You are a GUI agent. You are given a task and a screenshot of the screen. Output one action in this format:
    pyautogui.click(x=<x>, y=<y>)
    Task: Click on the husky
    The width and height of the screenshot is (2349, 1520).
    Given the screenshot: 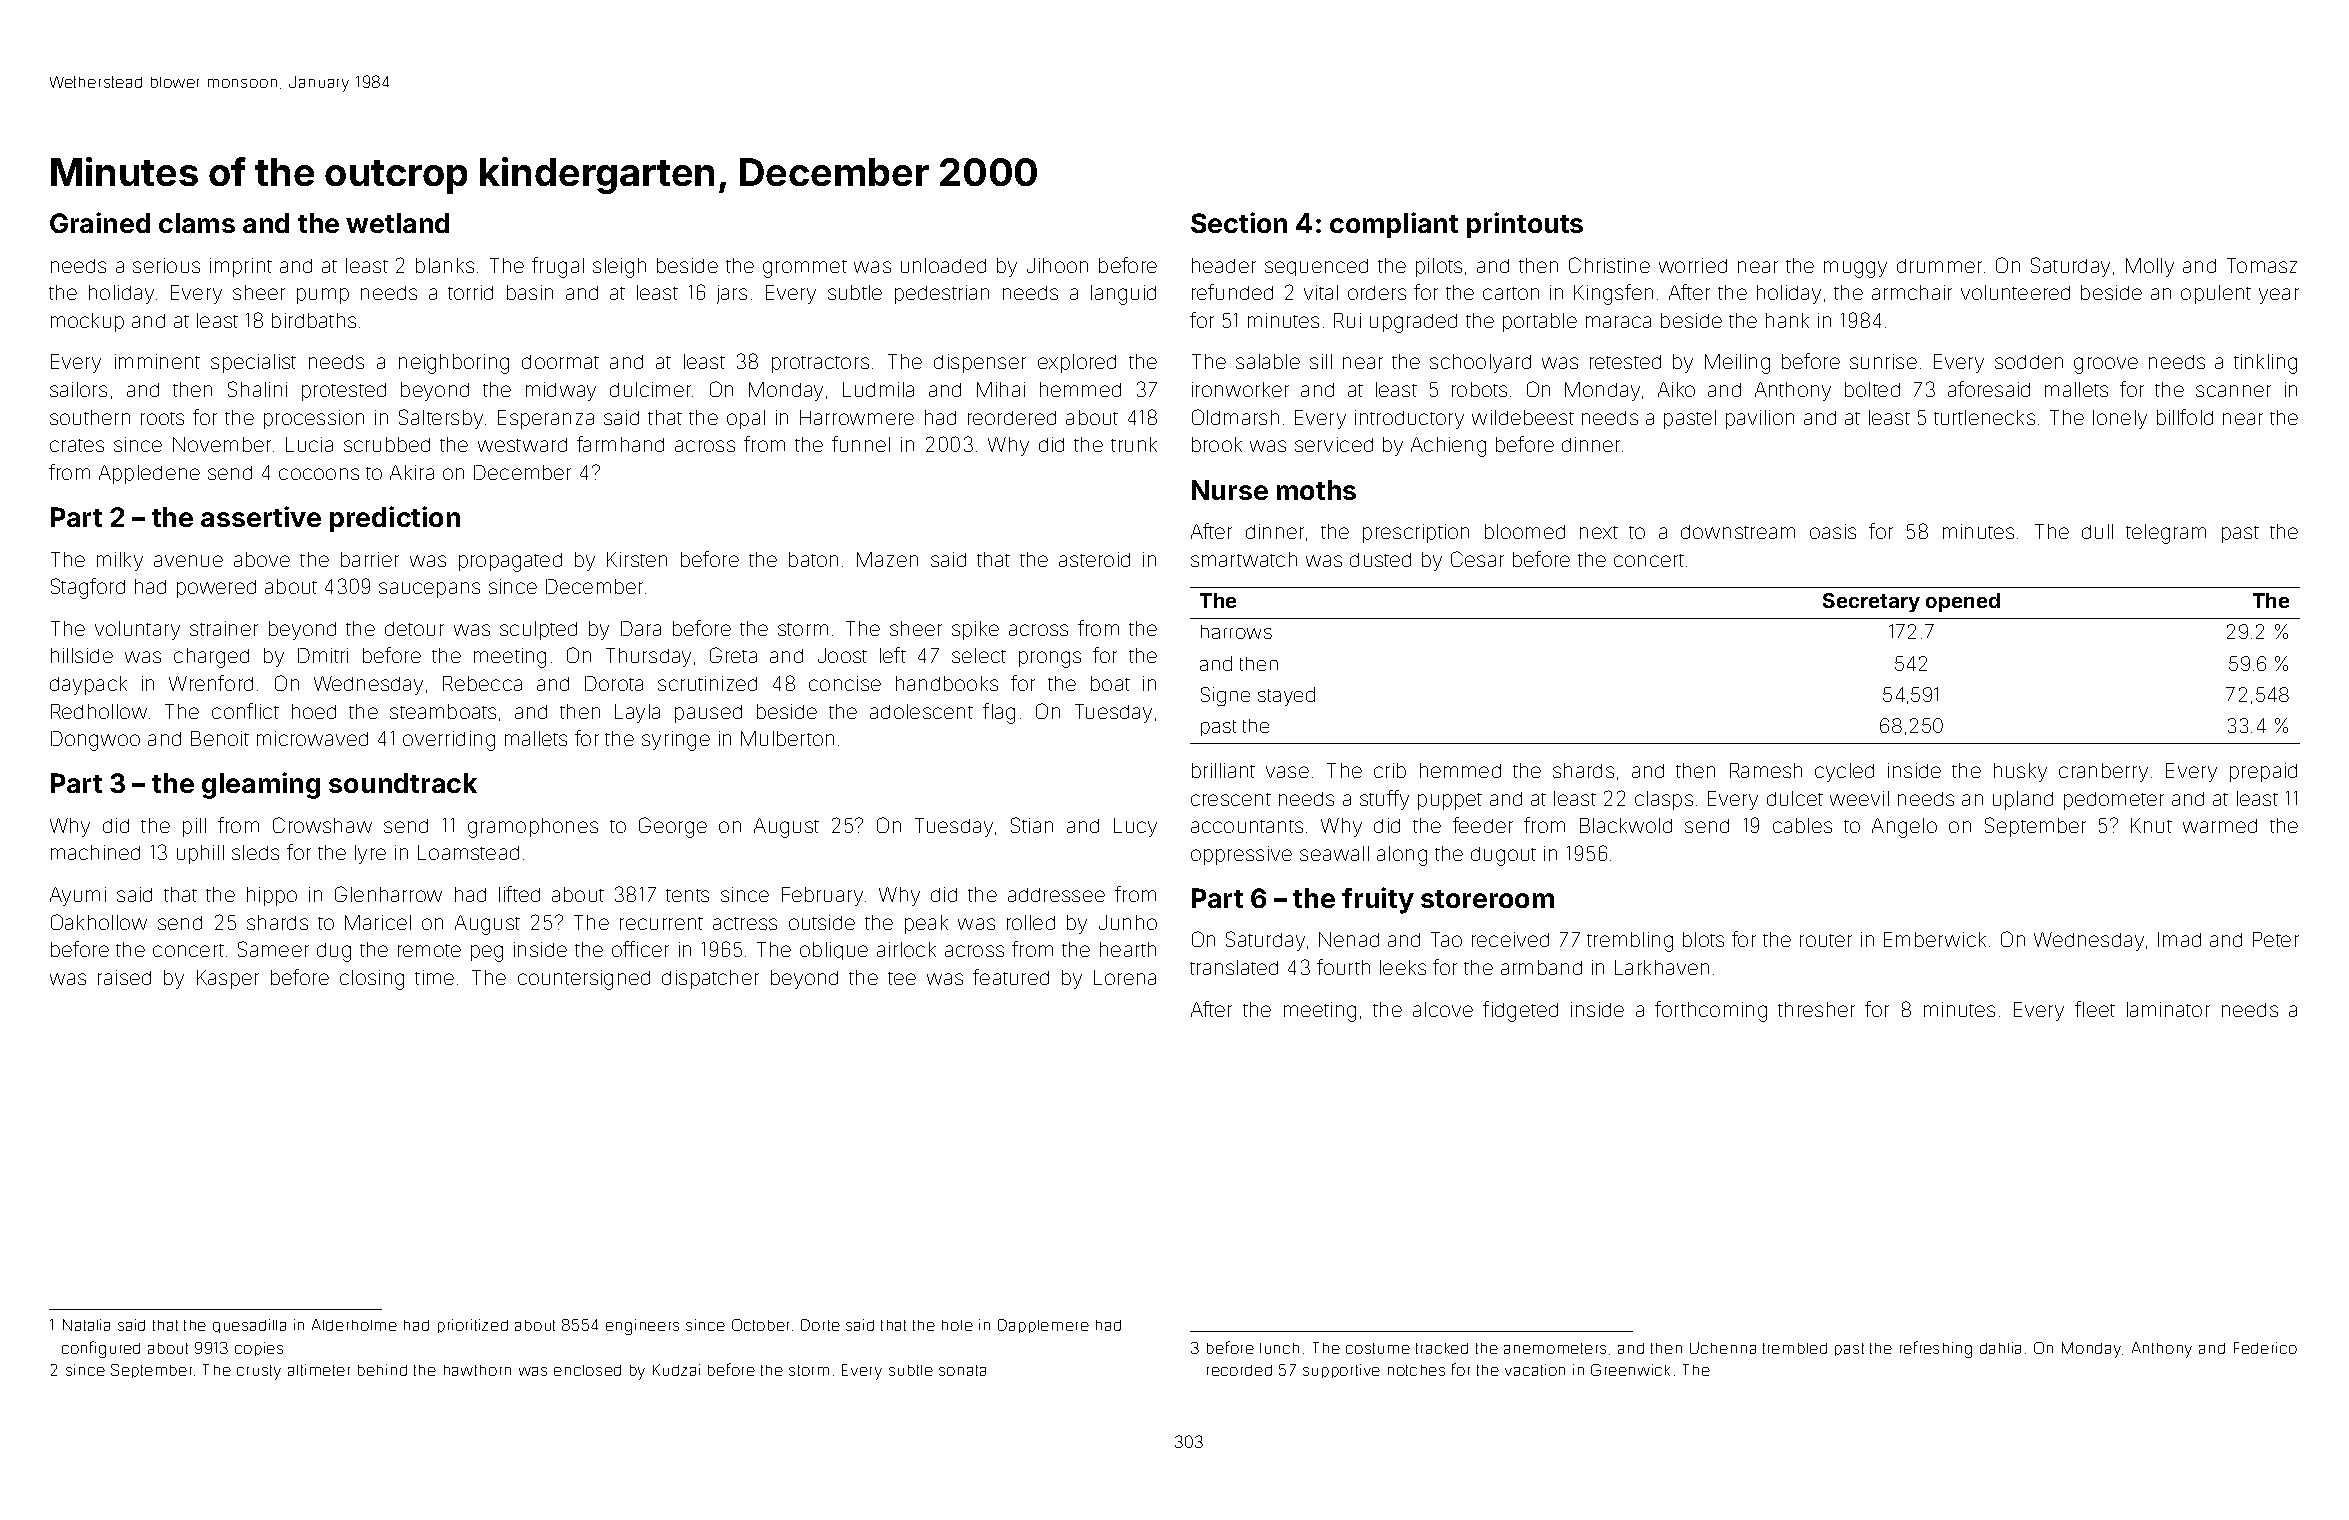 What is the action you would take?
    pyautogui.click(x=2020, y=772)
